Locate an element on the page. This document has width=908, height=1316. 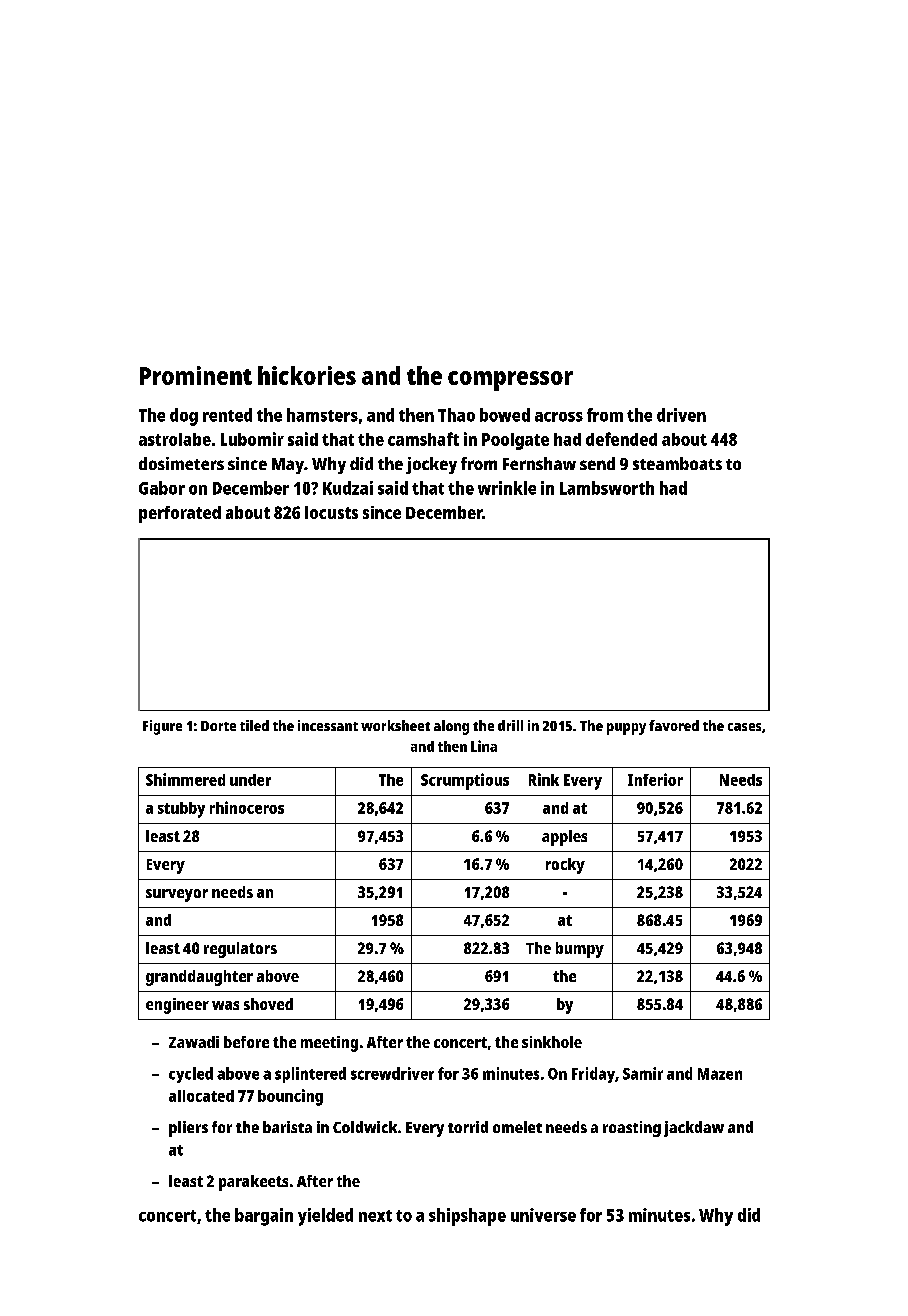
hickories is located at coordinates (307, 375).
